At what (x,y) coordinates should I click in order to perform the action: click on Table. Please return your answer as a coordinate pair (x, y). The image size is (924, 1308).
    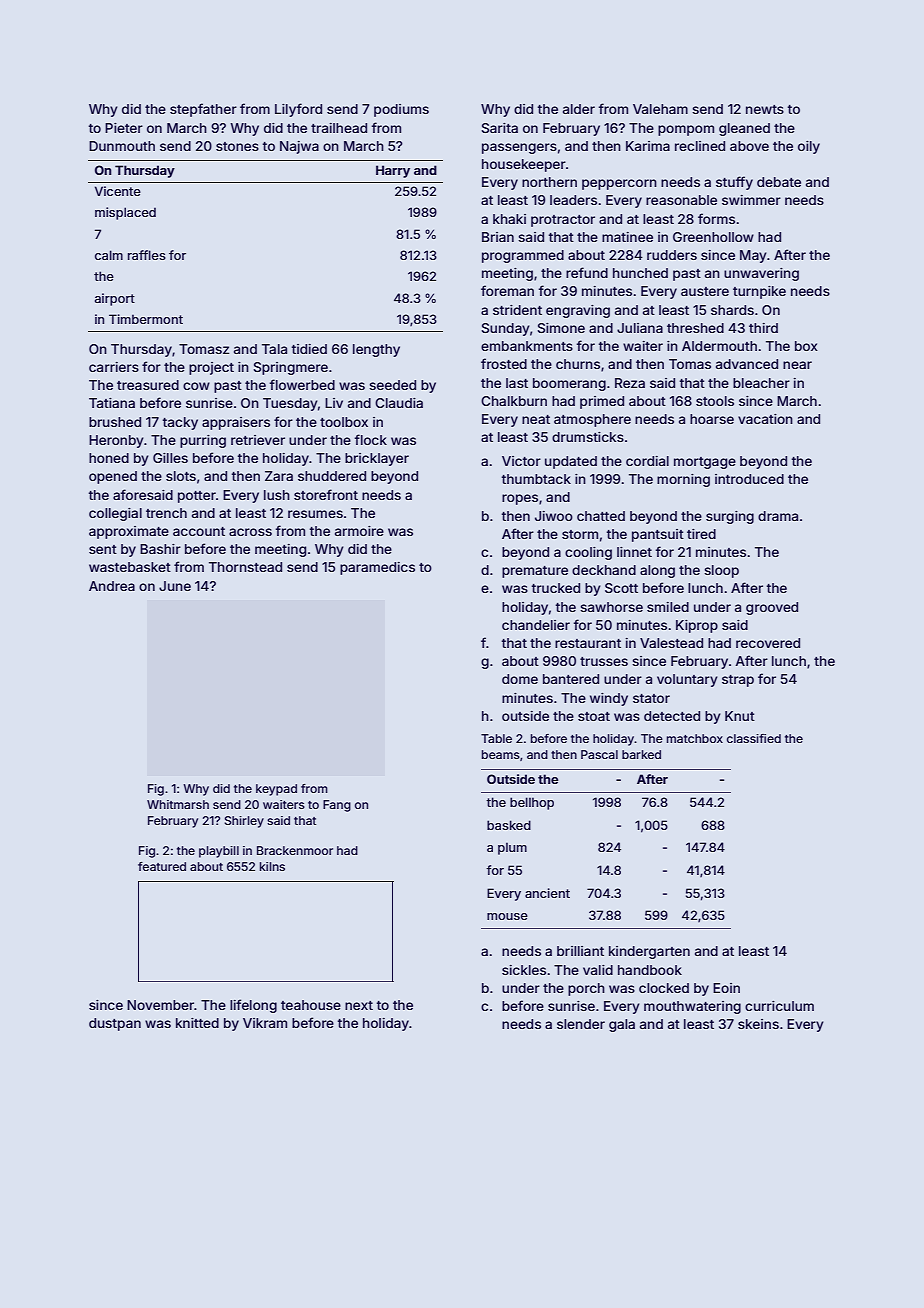
    Looking at the image, I should click on (496, 738).
